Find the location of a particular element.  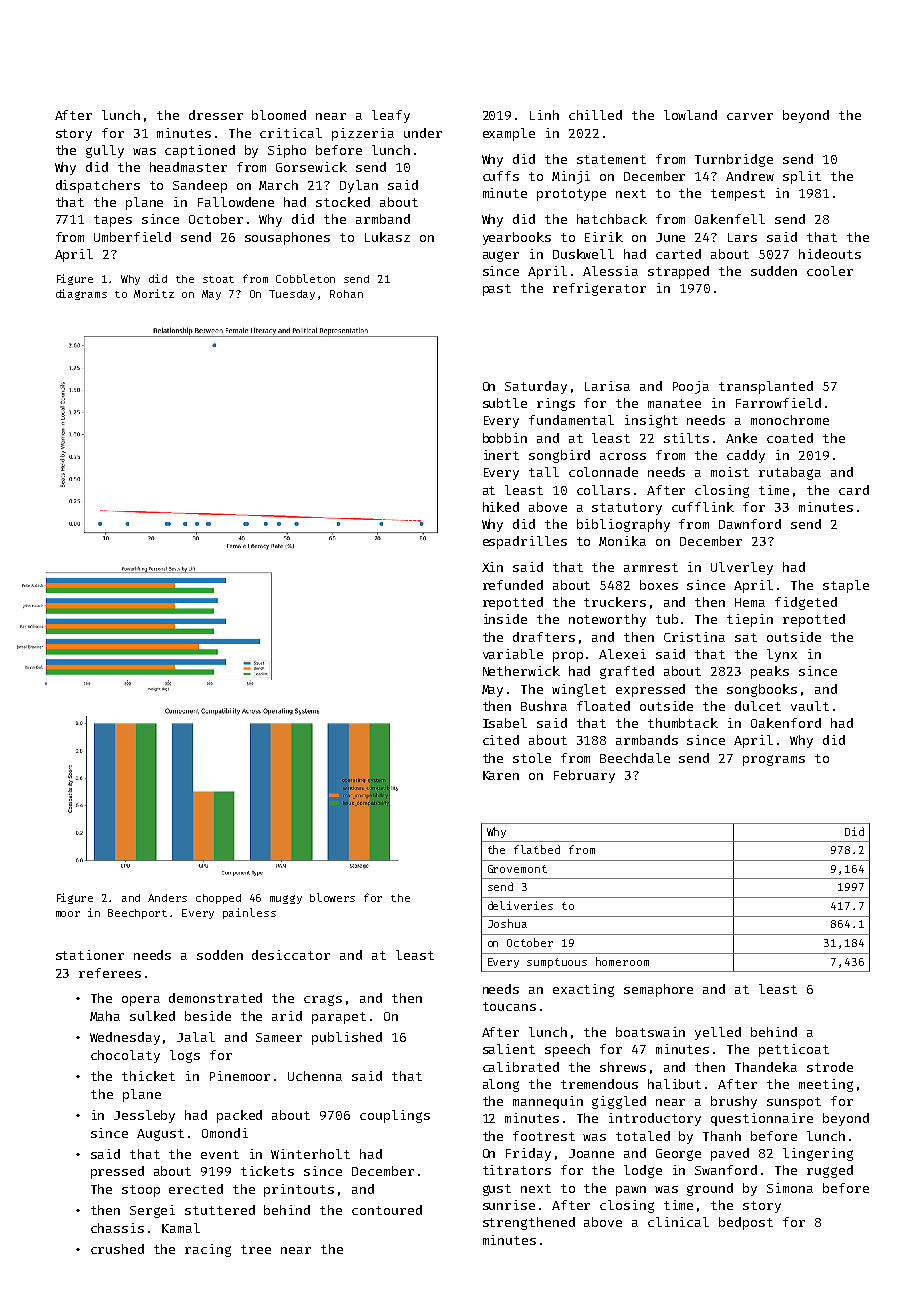

brushy is located at coordinates (734, 1102).
